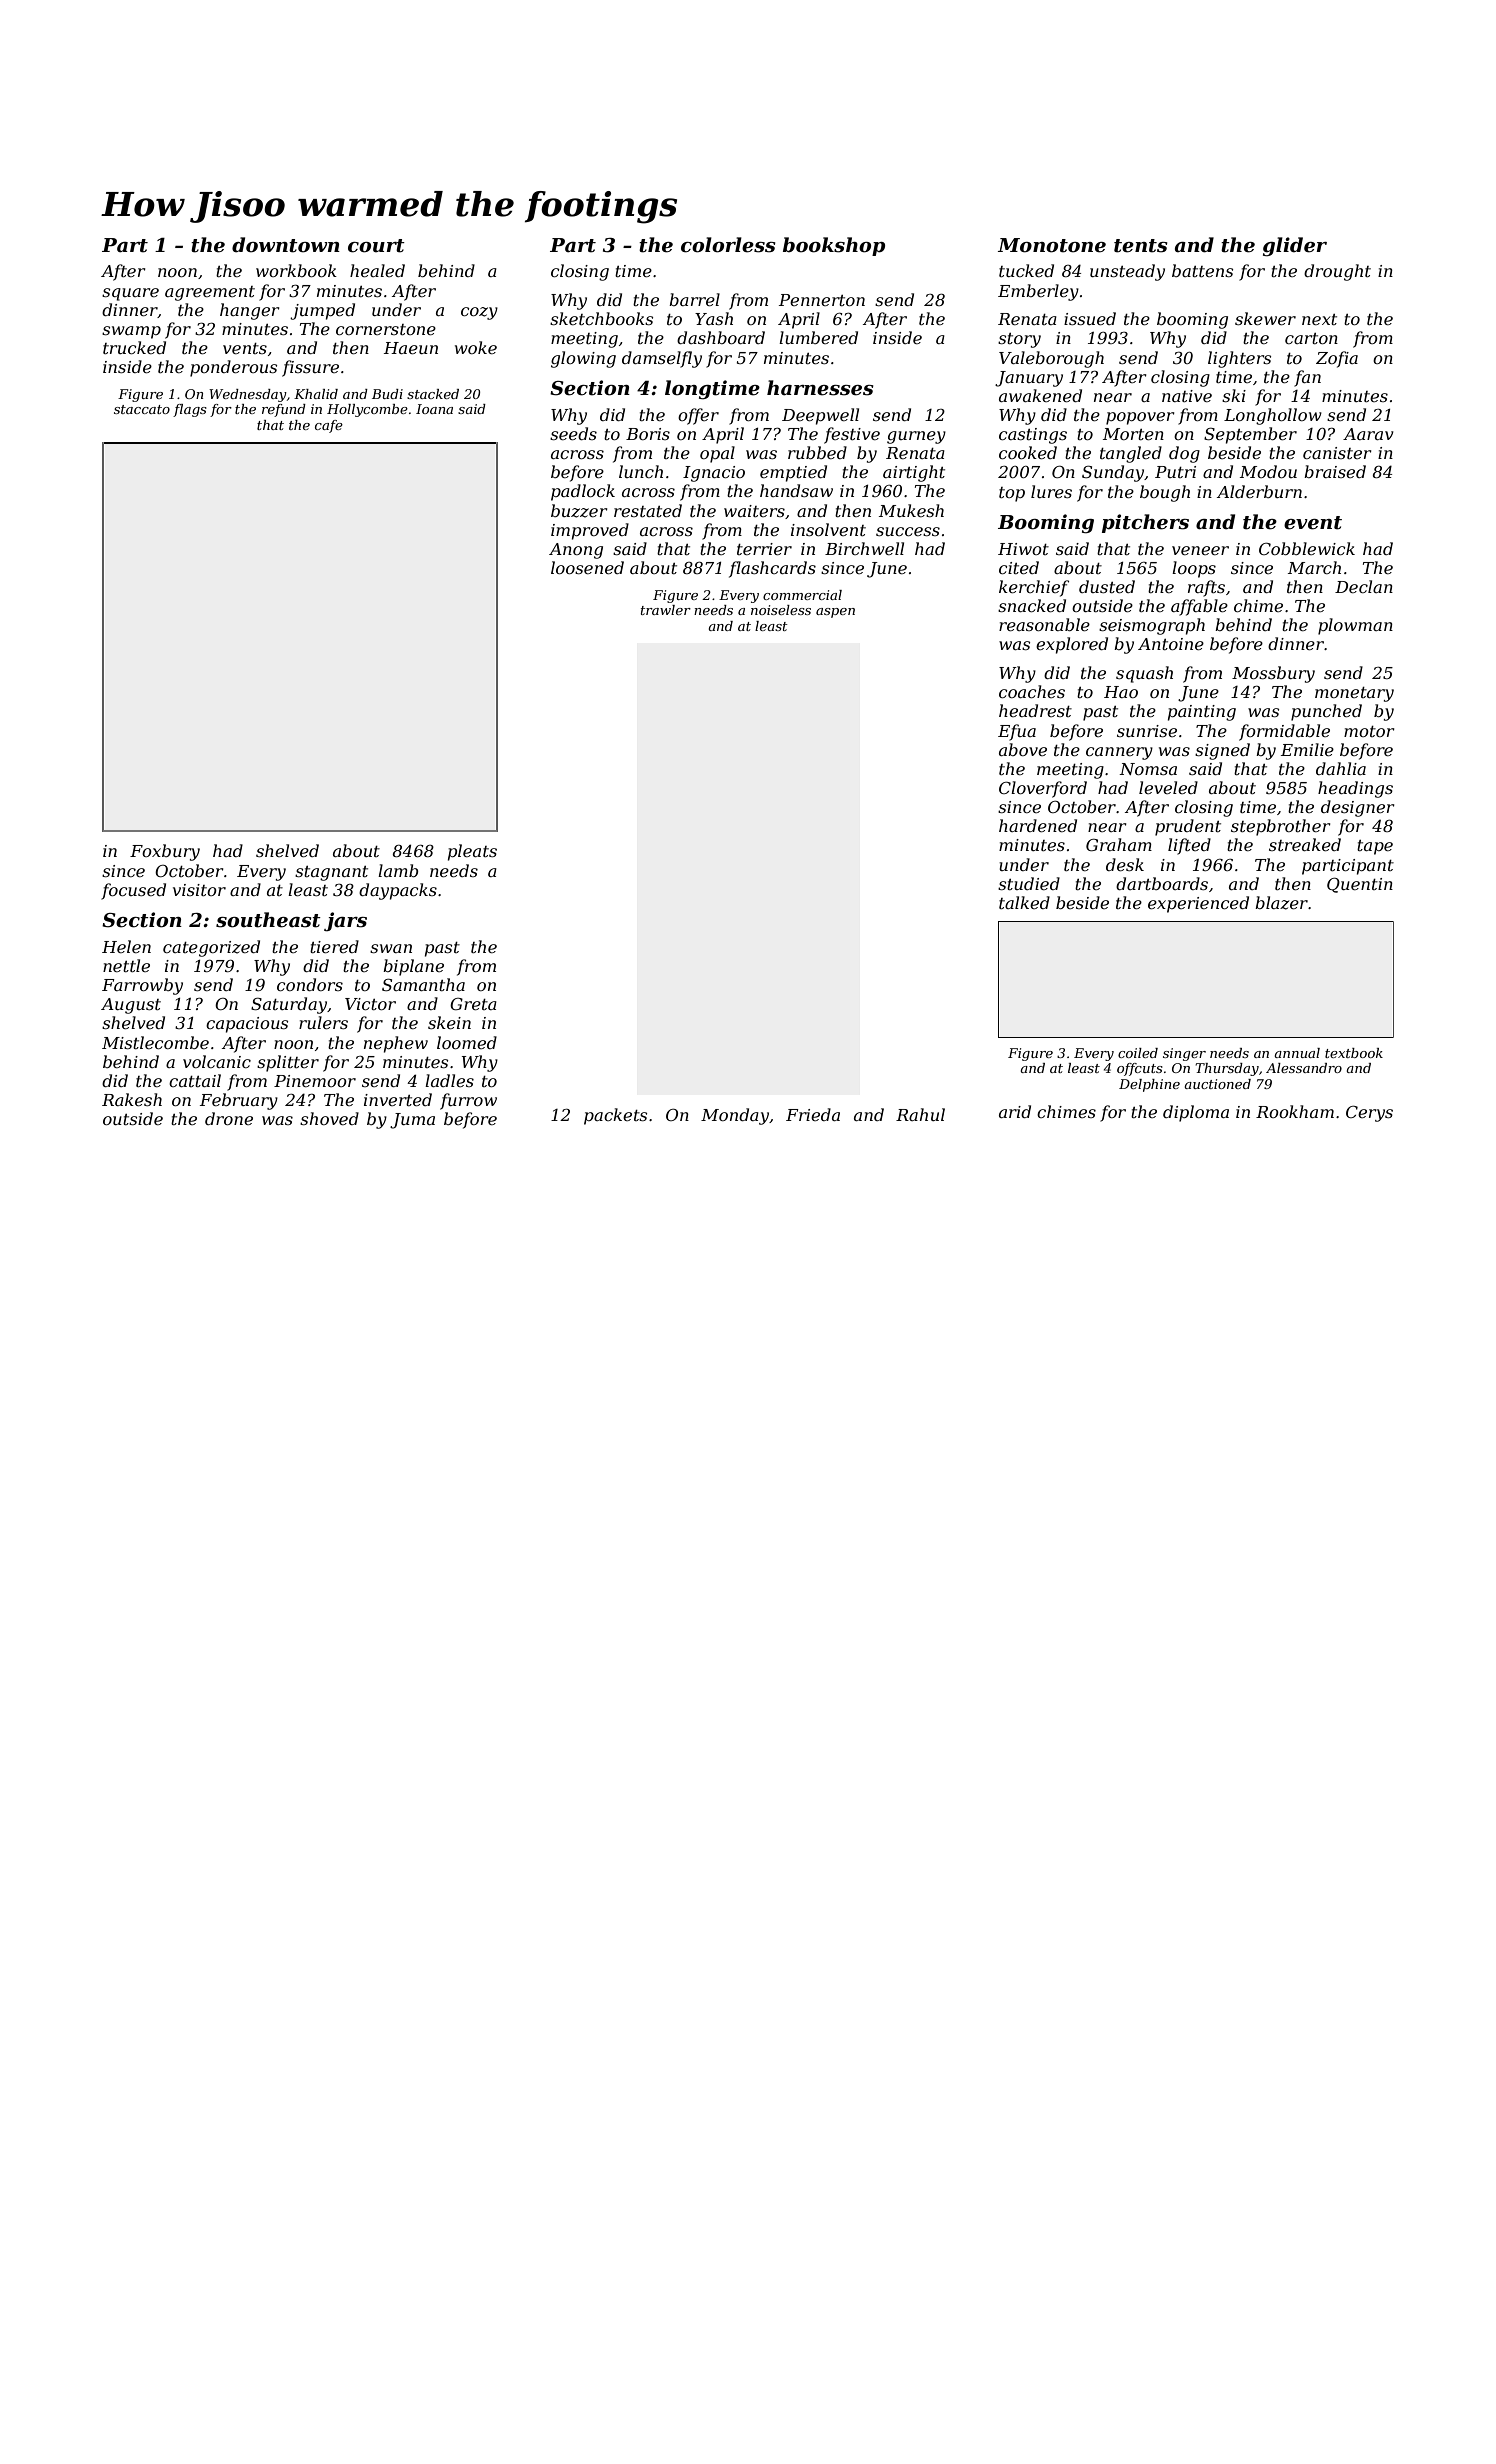 This screenshot has width=1496, height=2464. I want to click on packets, so click(615, 1116).
